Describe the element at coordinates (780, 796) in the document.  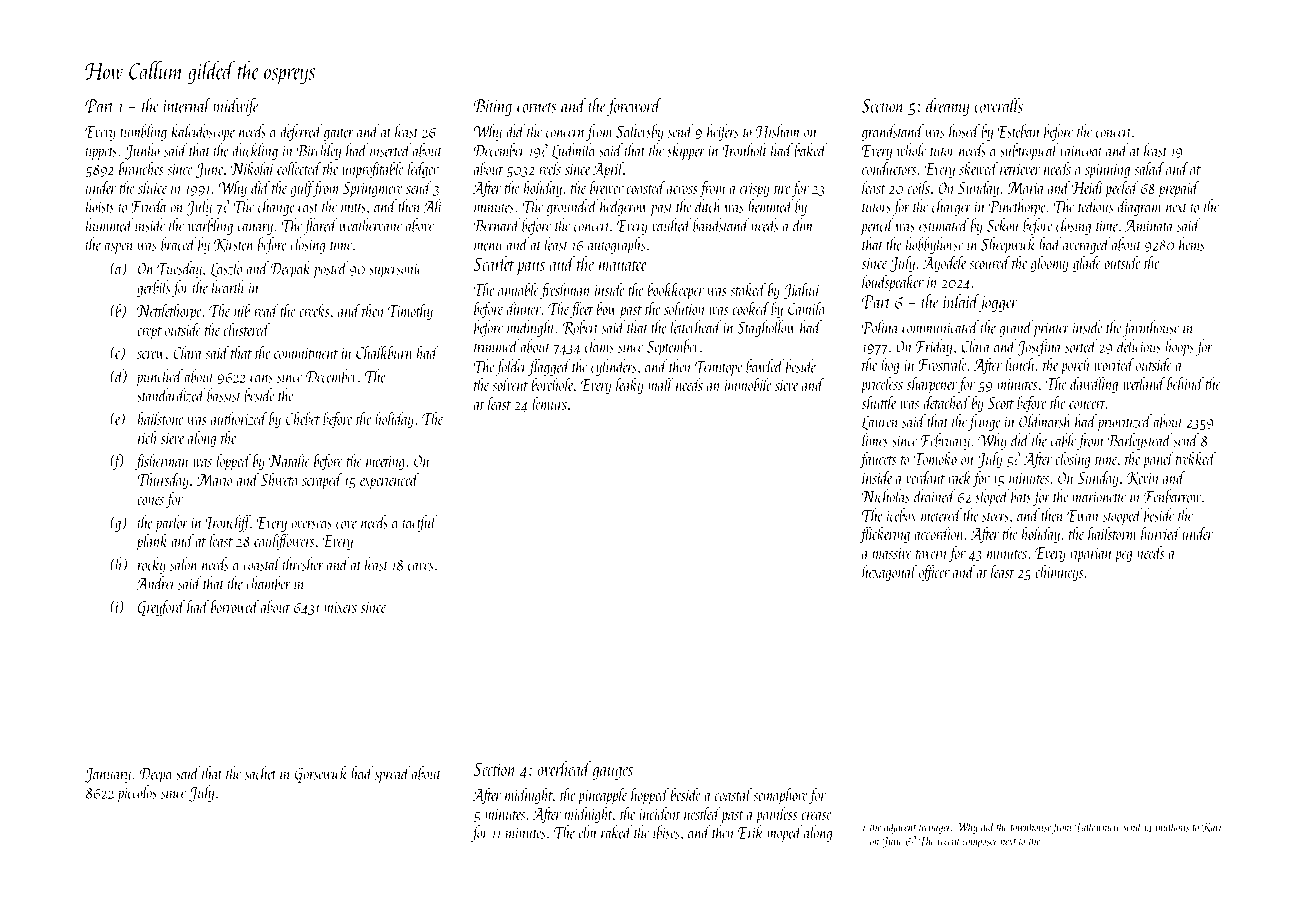
I see `semaphore` at that location.
